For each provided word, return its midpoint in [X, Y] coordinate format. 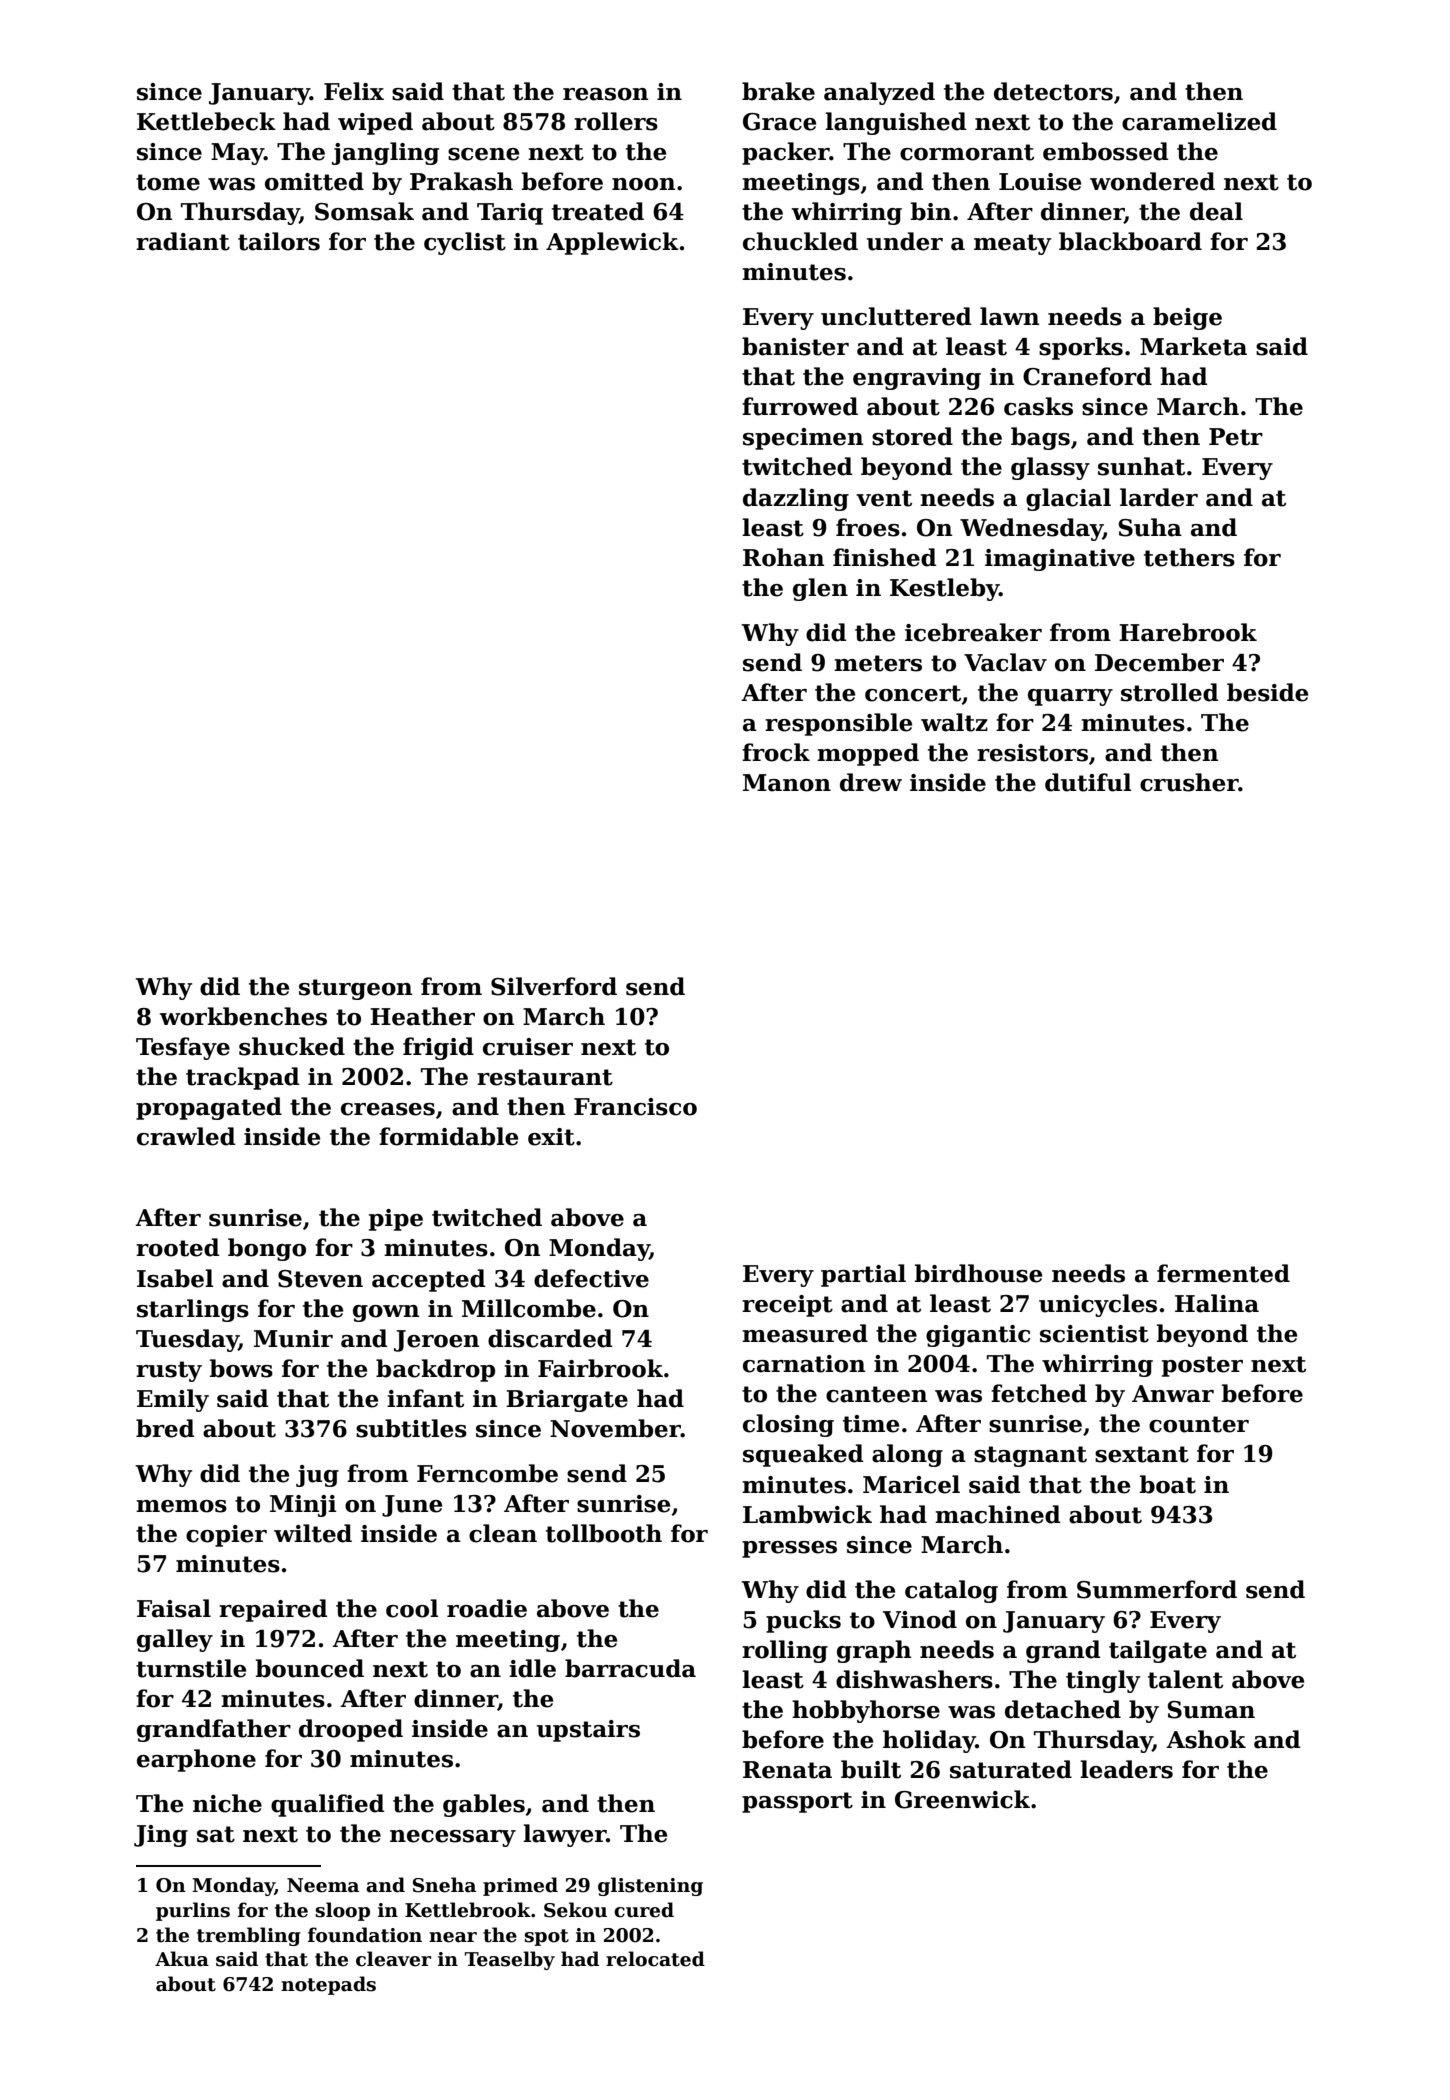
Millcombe [529, 1308]
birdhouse [978, 1273]
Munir [293, 1339]
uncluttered [896, 316]
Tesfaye [183, 1048]
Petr [1236, 437]
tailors [279, 241]
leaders [1126, 1769]
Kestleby [944, 589]
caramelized [1199, 121]
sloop [343, 1911]
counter [1199, 1424]
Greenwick [962, 1799]
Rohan [783, 557]
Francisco [635, 1107]
